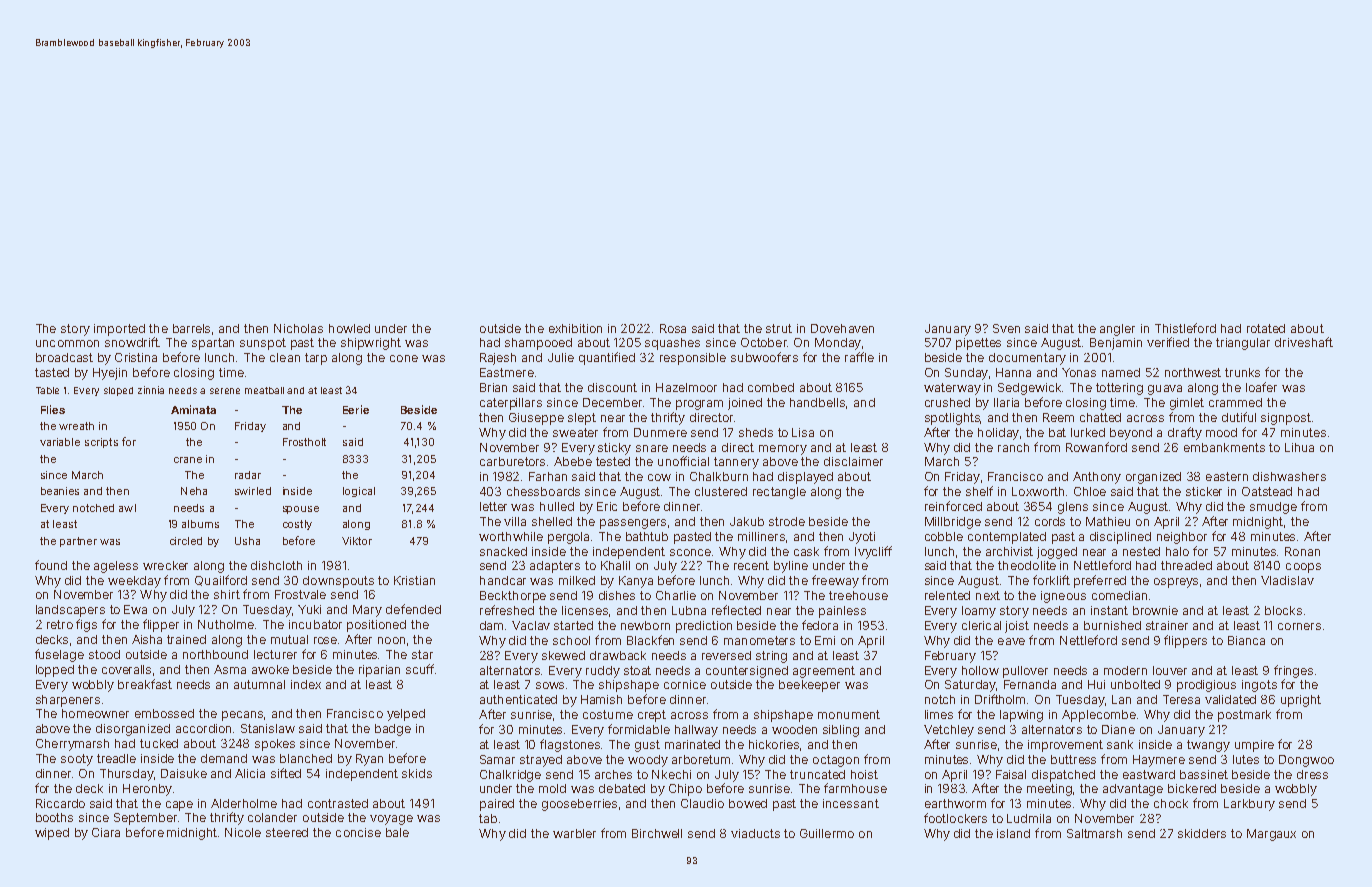 This screenshot has width=1372, height=887. Describe the element at coordinates (787, 521) in the screenshot. I see `strode` at that location.
